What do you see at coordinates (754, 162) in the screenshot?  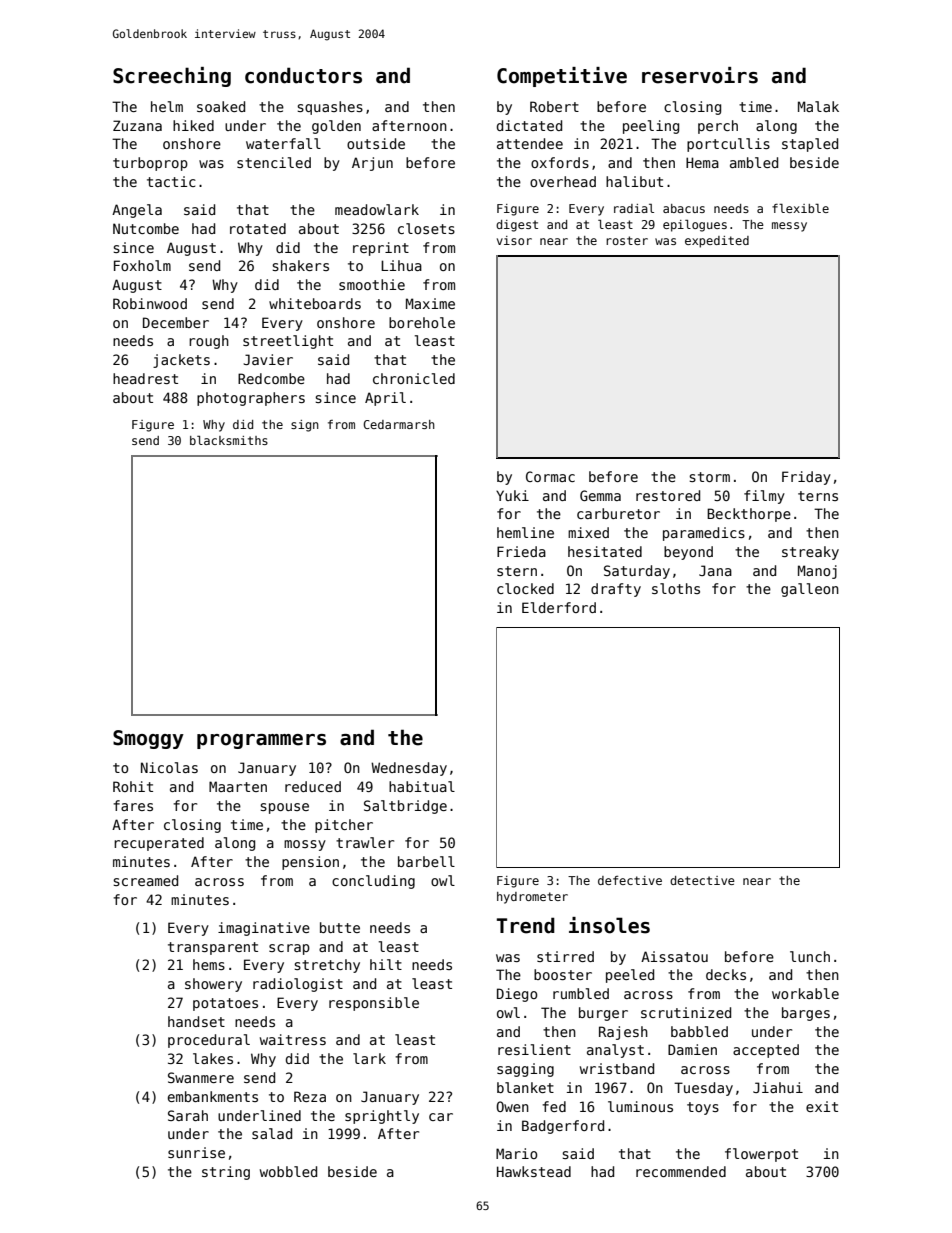 I see `ambled` at bounding box center [754, 162].
